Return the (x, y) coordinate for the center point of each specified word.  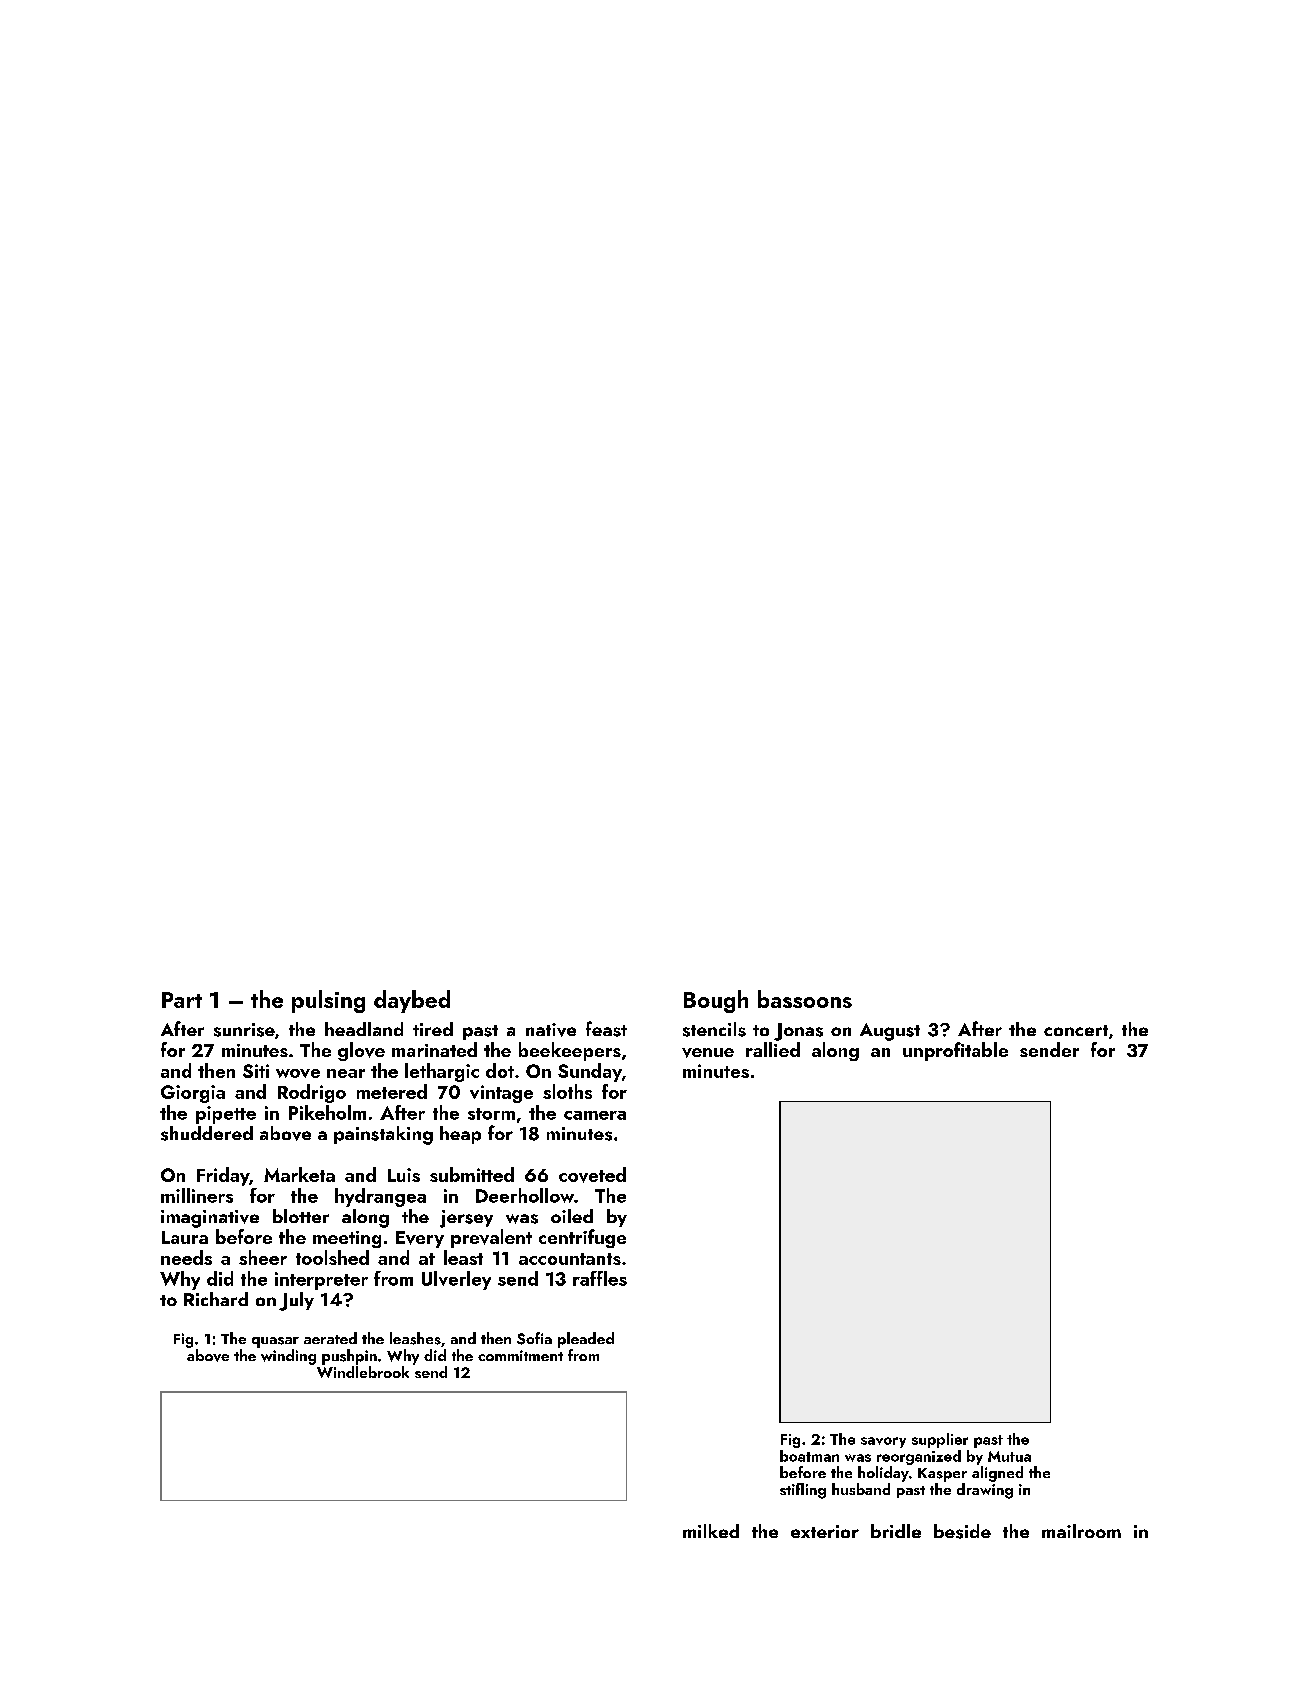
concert (1076, 1030)
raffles (600, 1278)
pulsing (328, 1001)
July (296, 1301)
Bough (716, 1001)
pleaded (586, 1340)
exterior (825, 1531)
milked (711, 1531)
